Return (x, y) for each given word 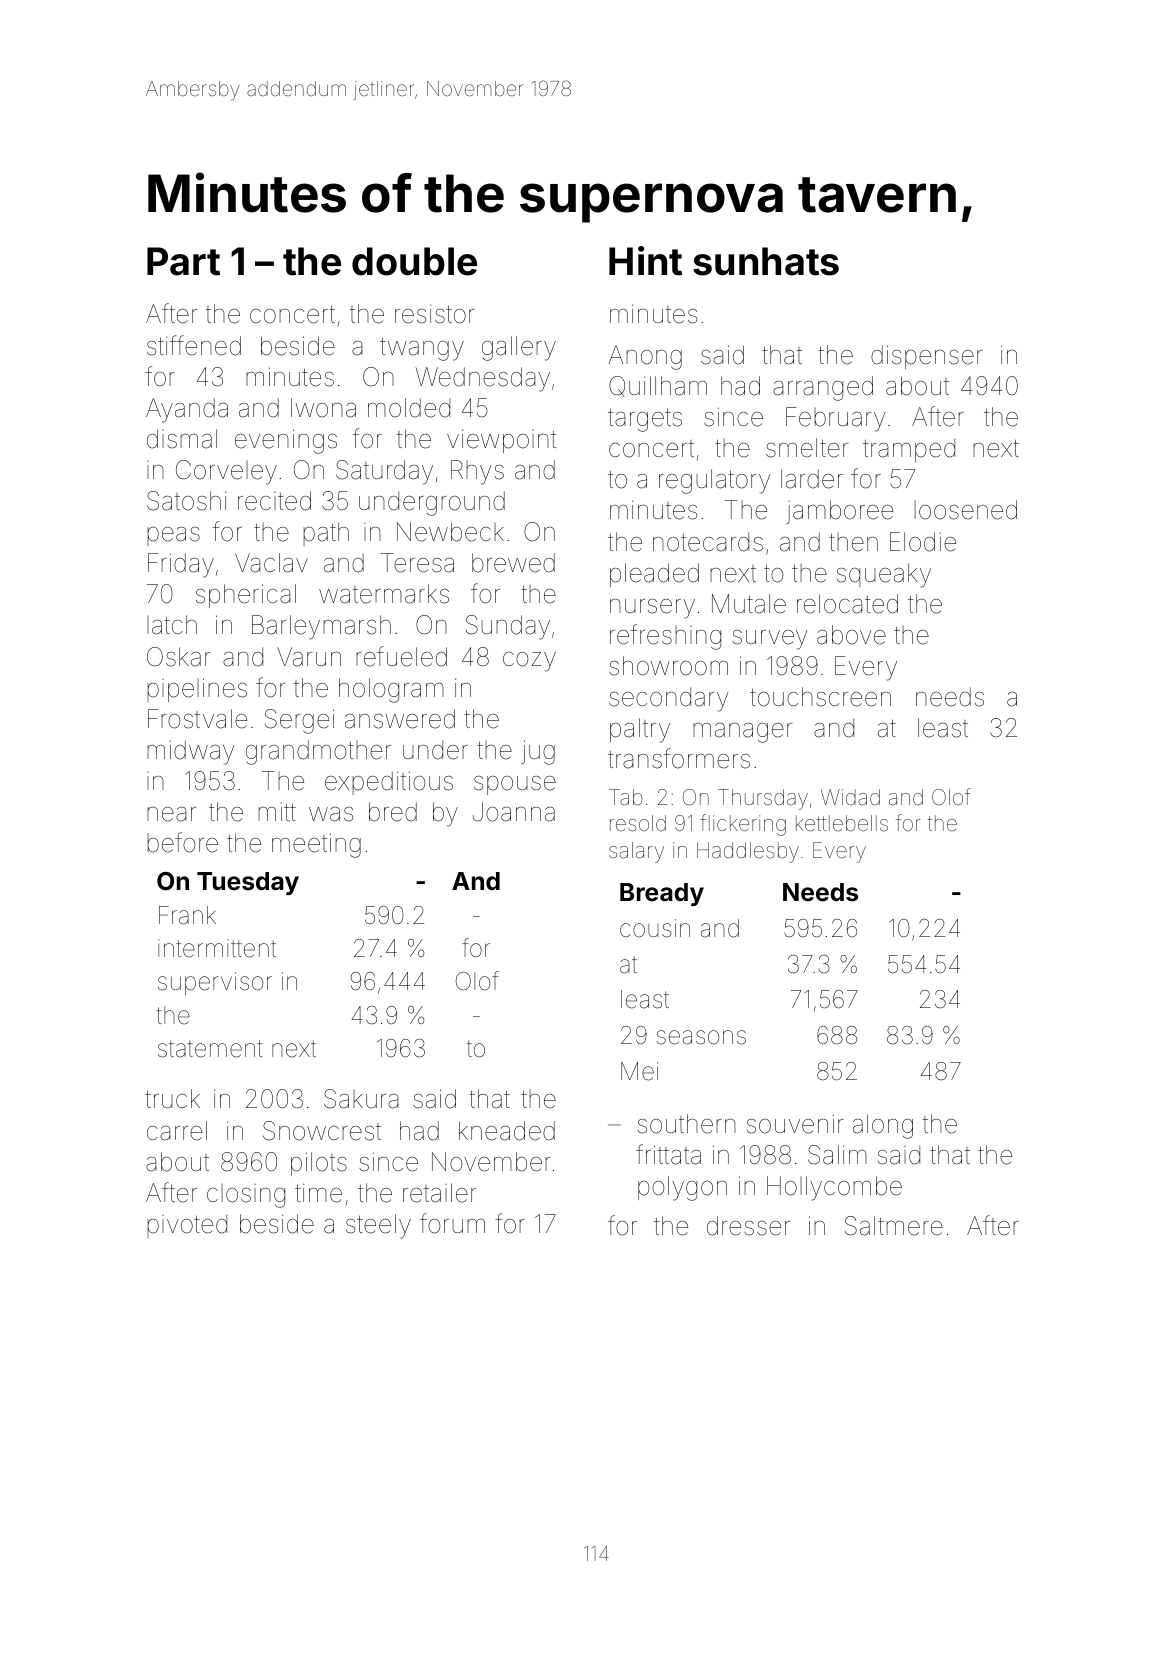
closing (246, 1196)
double (414, 261)
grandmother (318, 752)
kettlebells (842, 823)
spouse (515, 785)
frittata (668, 1154)
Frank (187, 915)
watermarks (384, 594)
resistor (434, 314)
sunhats (766, 261)
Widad (850, 797)
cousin (655, 928)
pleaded (654, 575)
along (883, 1126)
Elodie (923, 542)
